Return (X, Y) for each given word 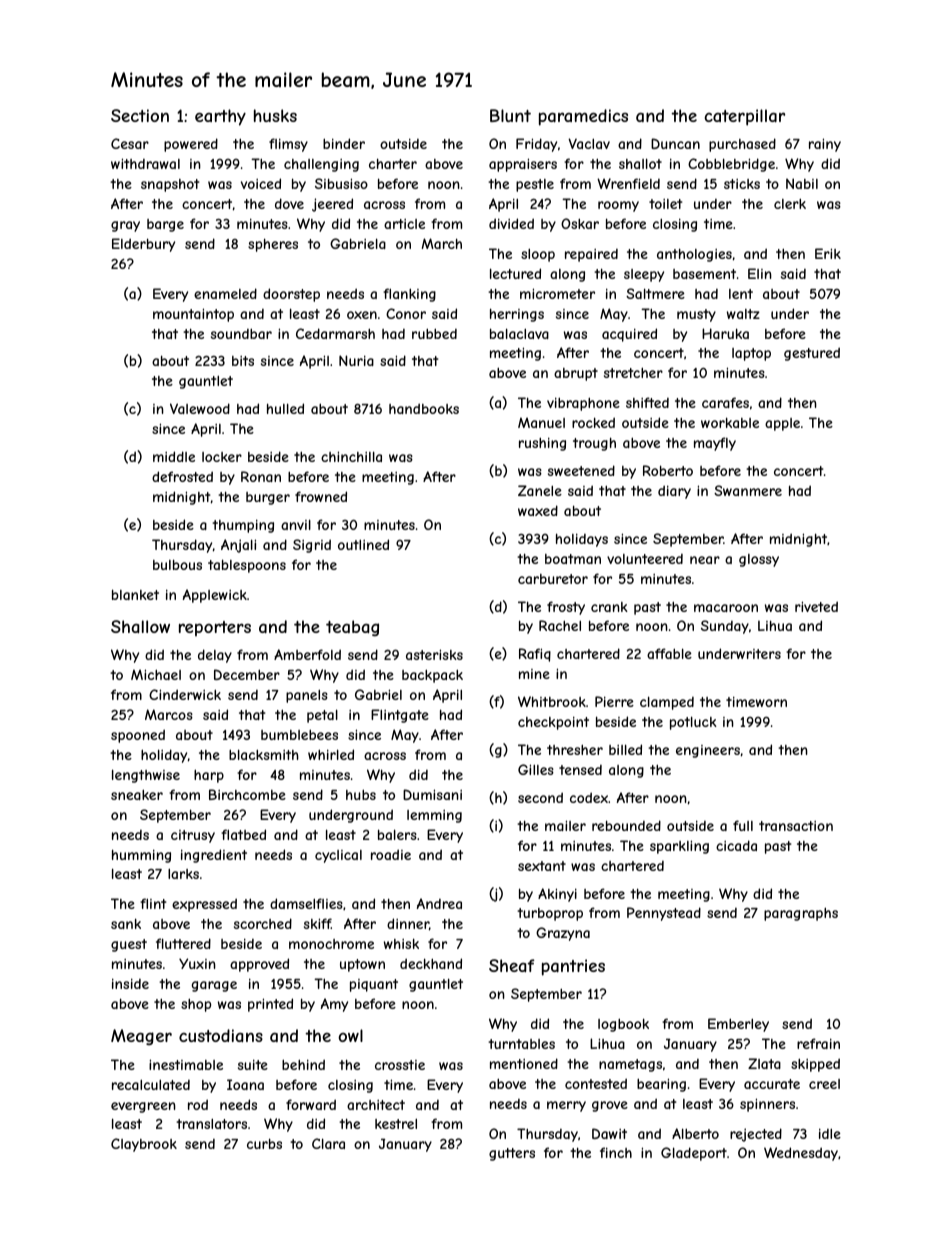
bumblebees (299, 735)
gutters (512, 1154)
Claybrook (144, 1145)
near (705, 560)
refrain (818, 1043)
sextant (542, 866)
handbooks (424, 408)
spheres (273, 245)
